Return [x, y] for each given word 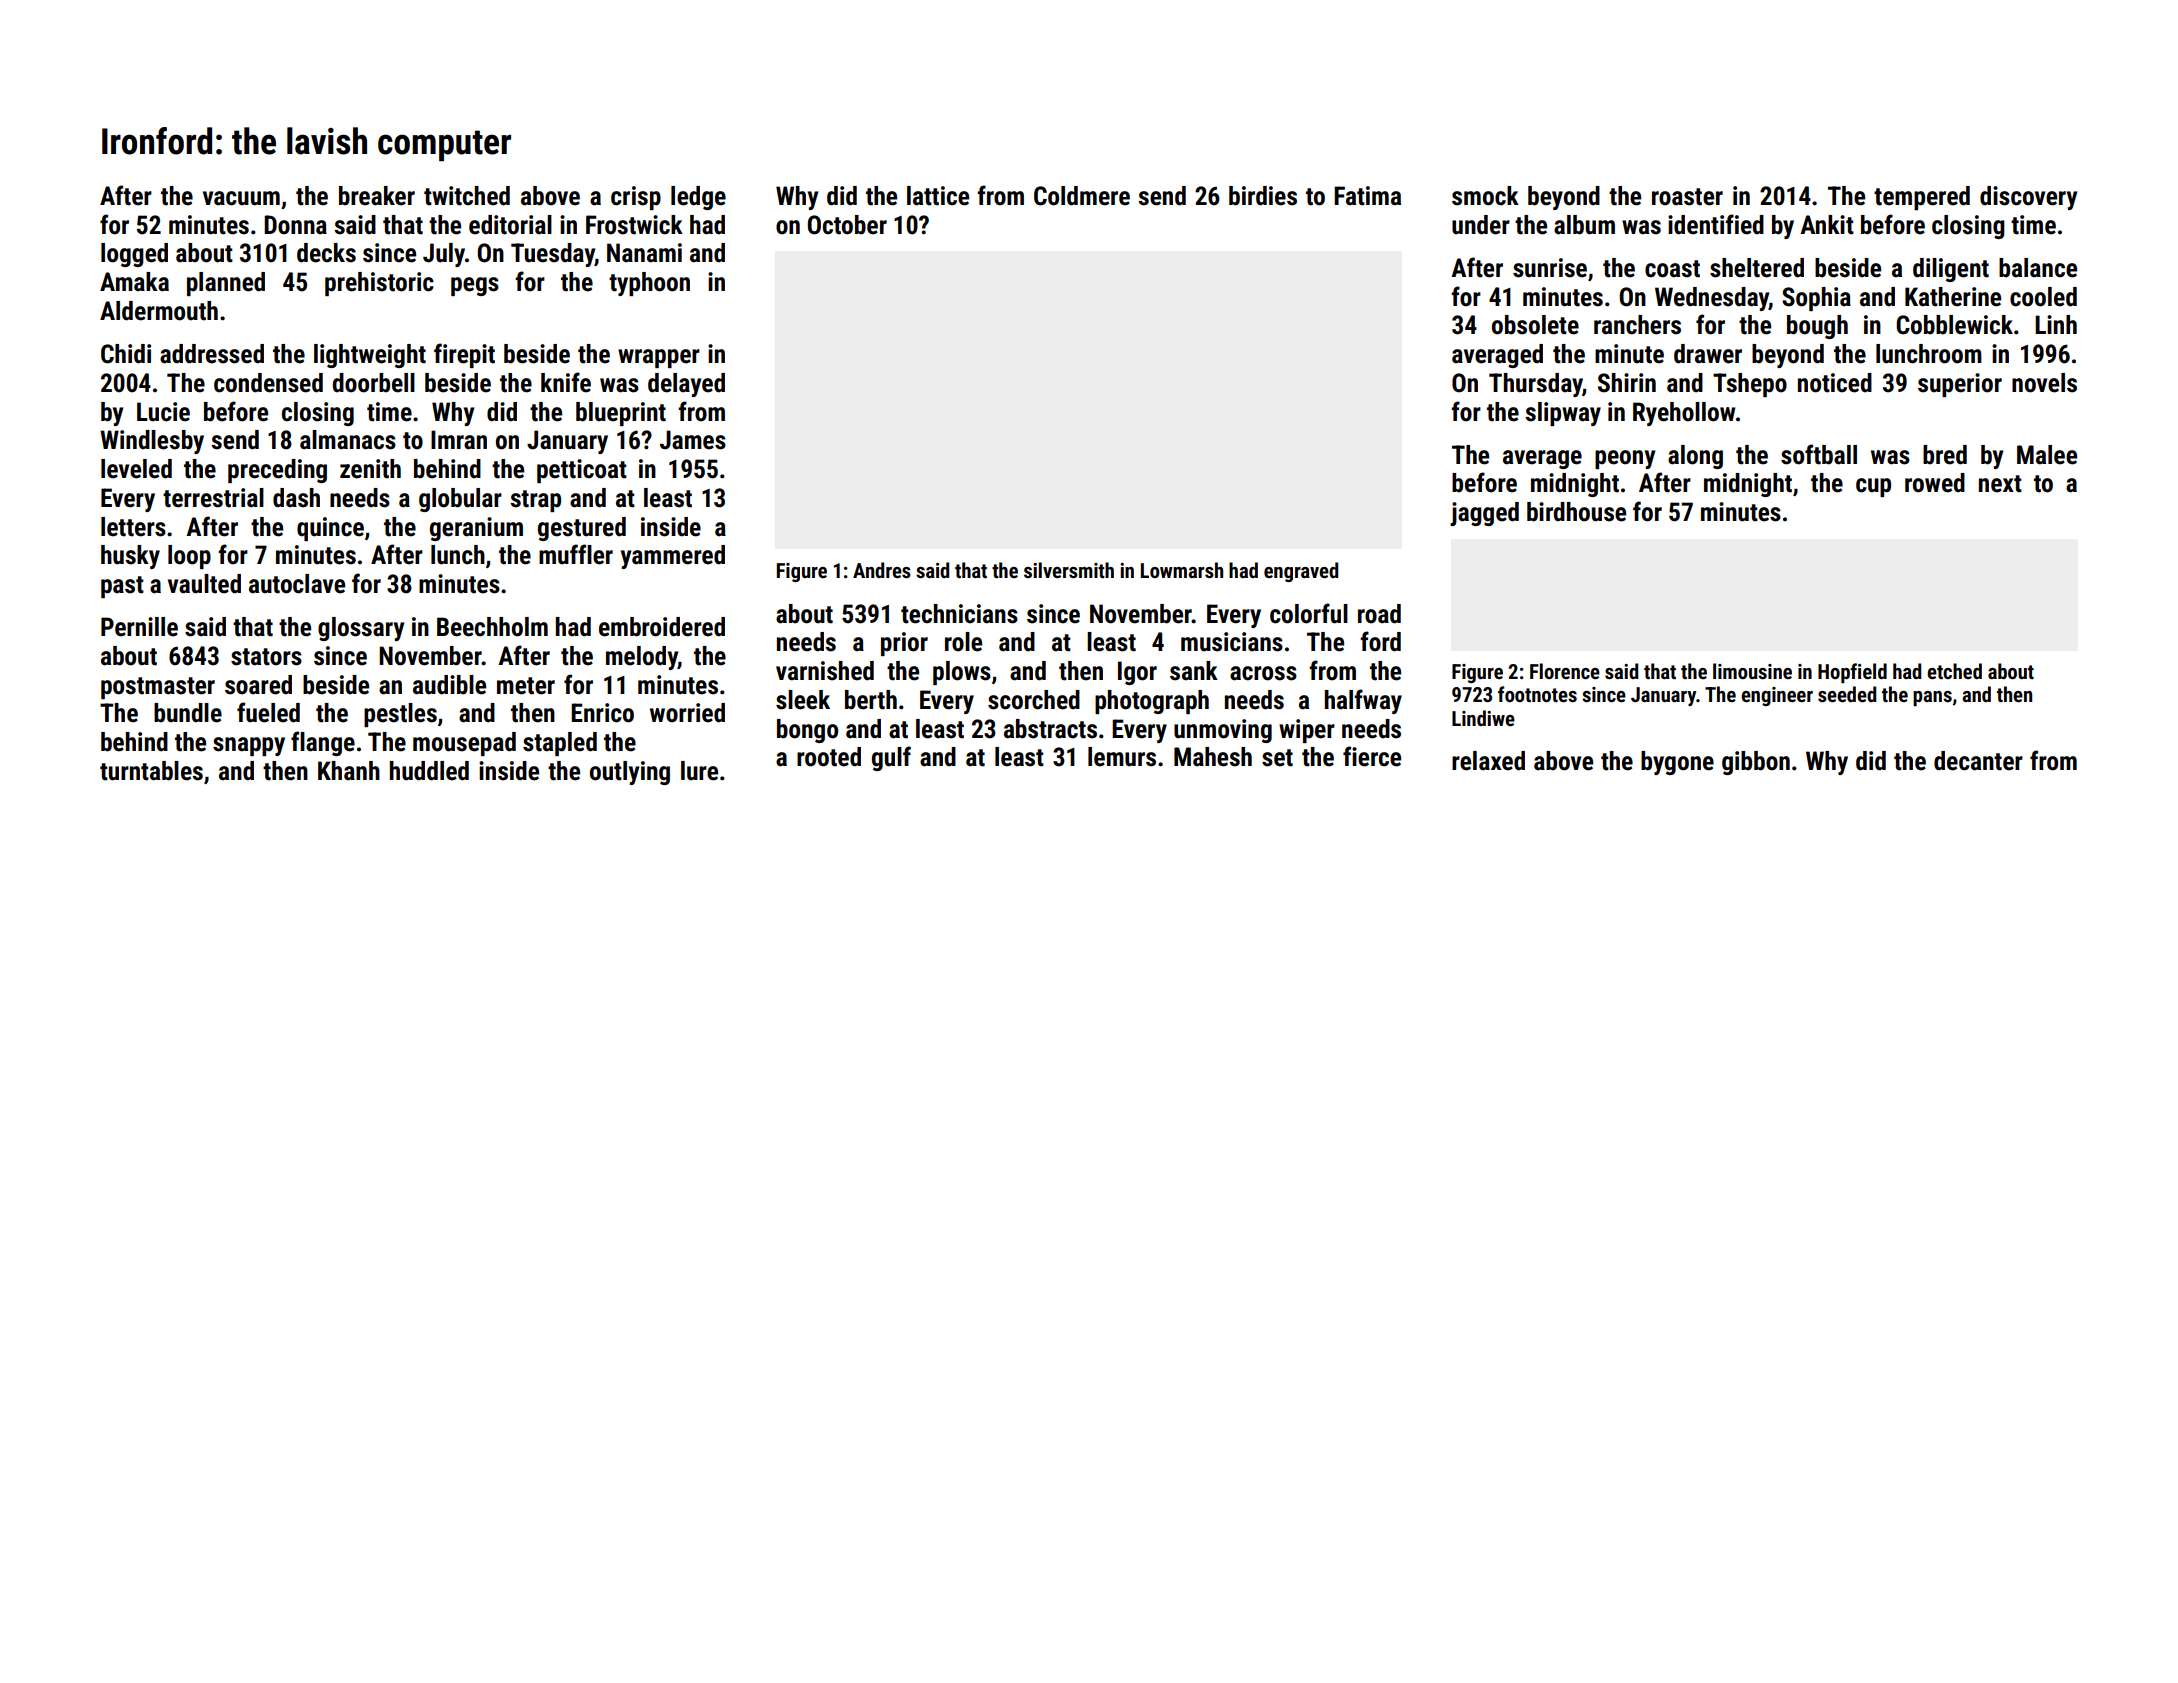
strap [535, 501]
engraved [1301, 572]
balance [2038, 268]
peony [1625, 459]
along [1695, 457]
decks [326, 253]
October [847, 225]
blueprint [621, 414]
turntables [151, 771]
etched [1954, 671]
